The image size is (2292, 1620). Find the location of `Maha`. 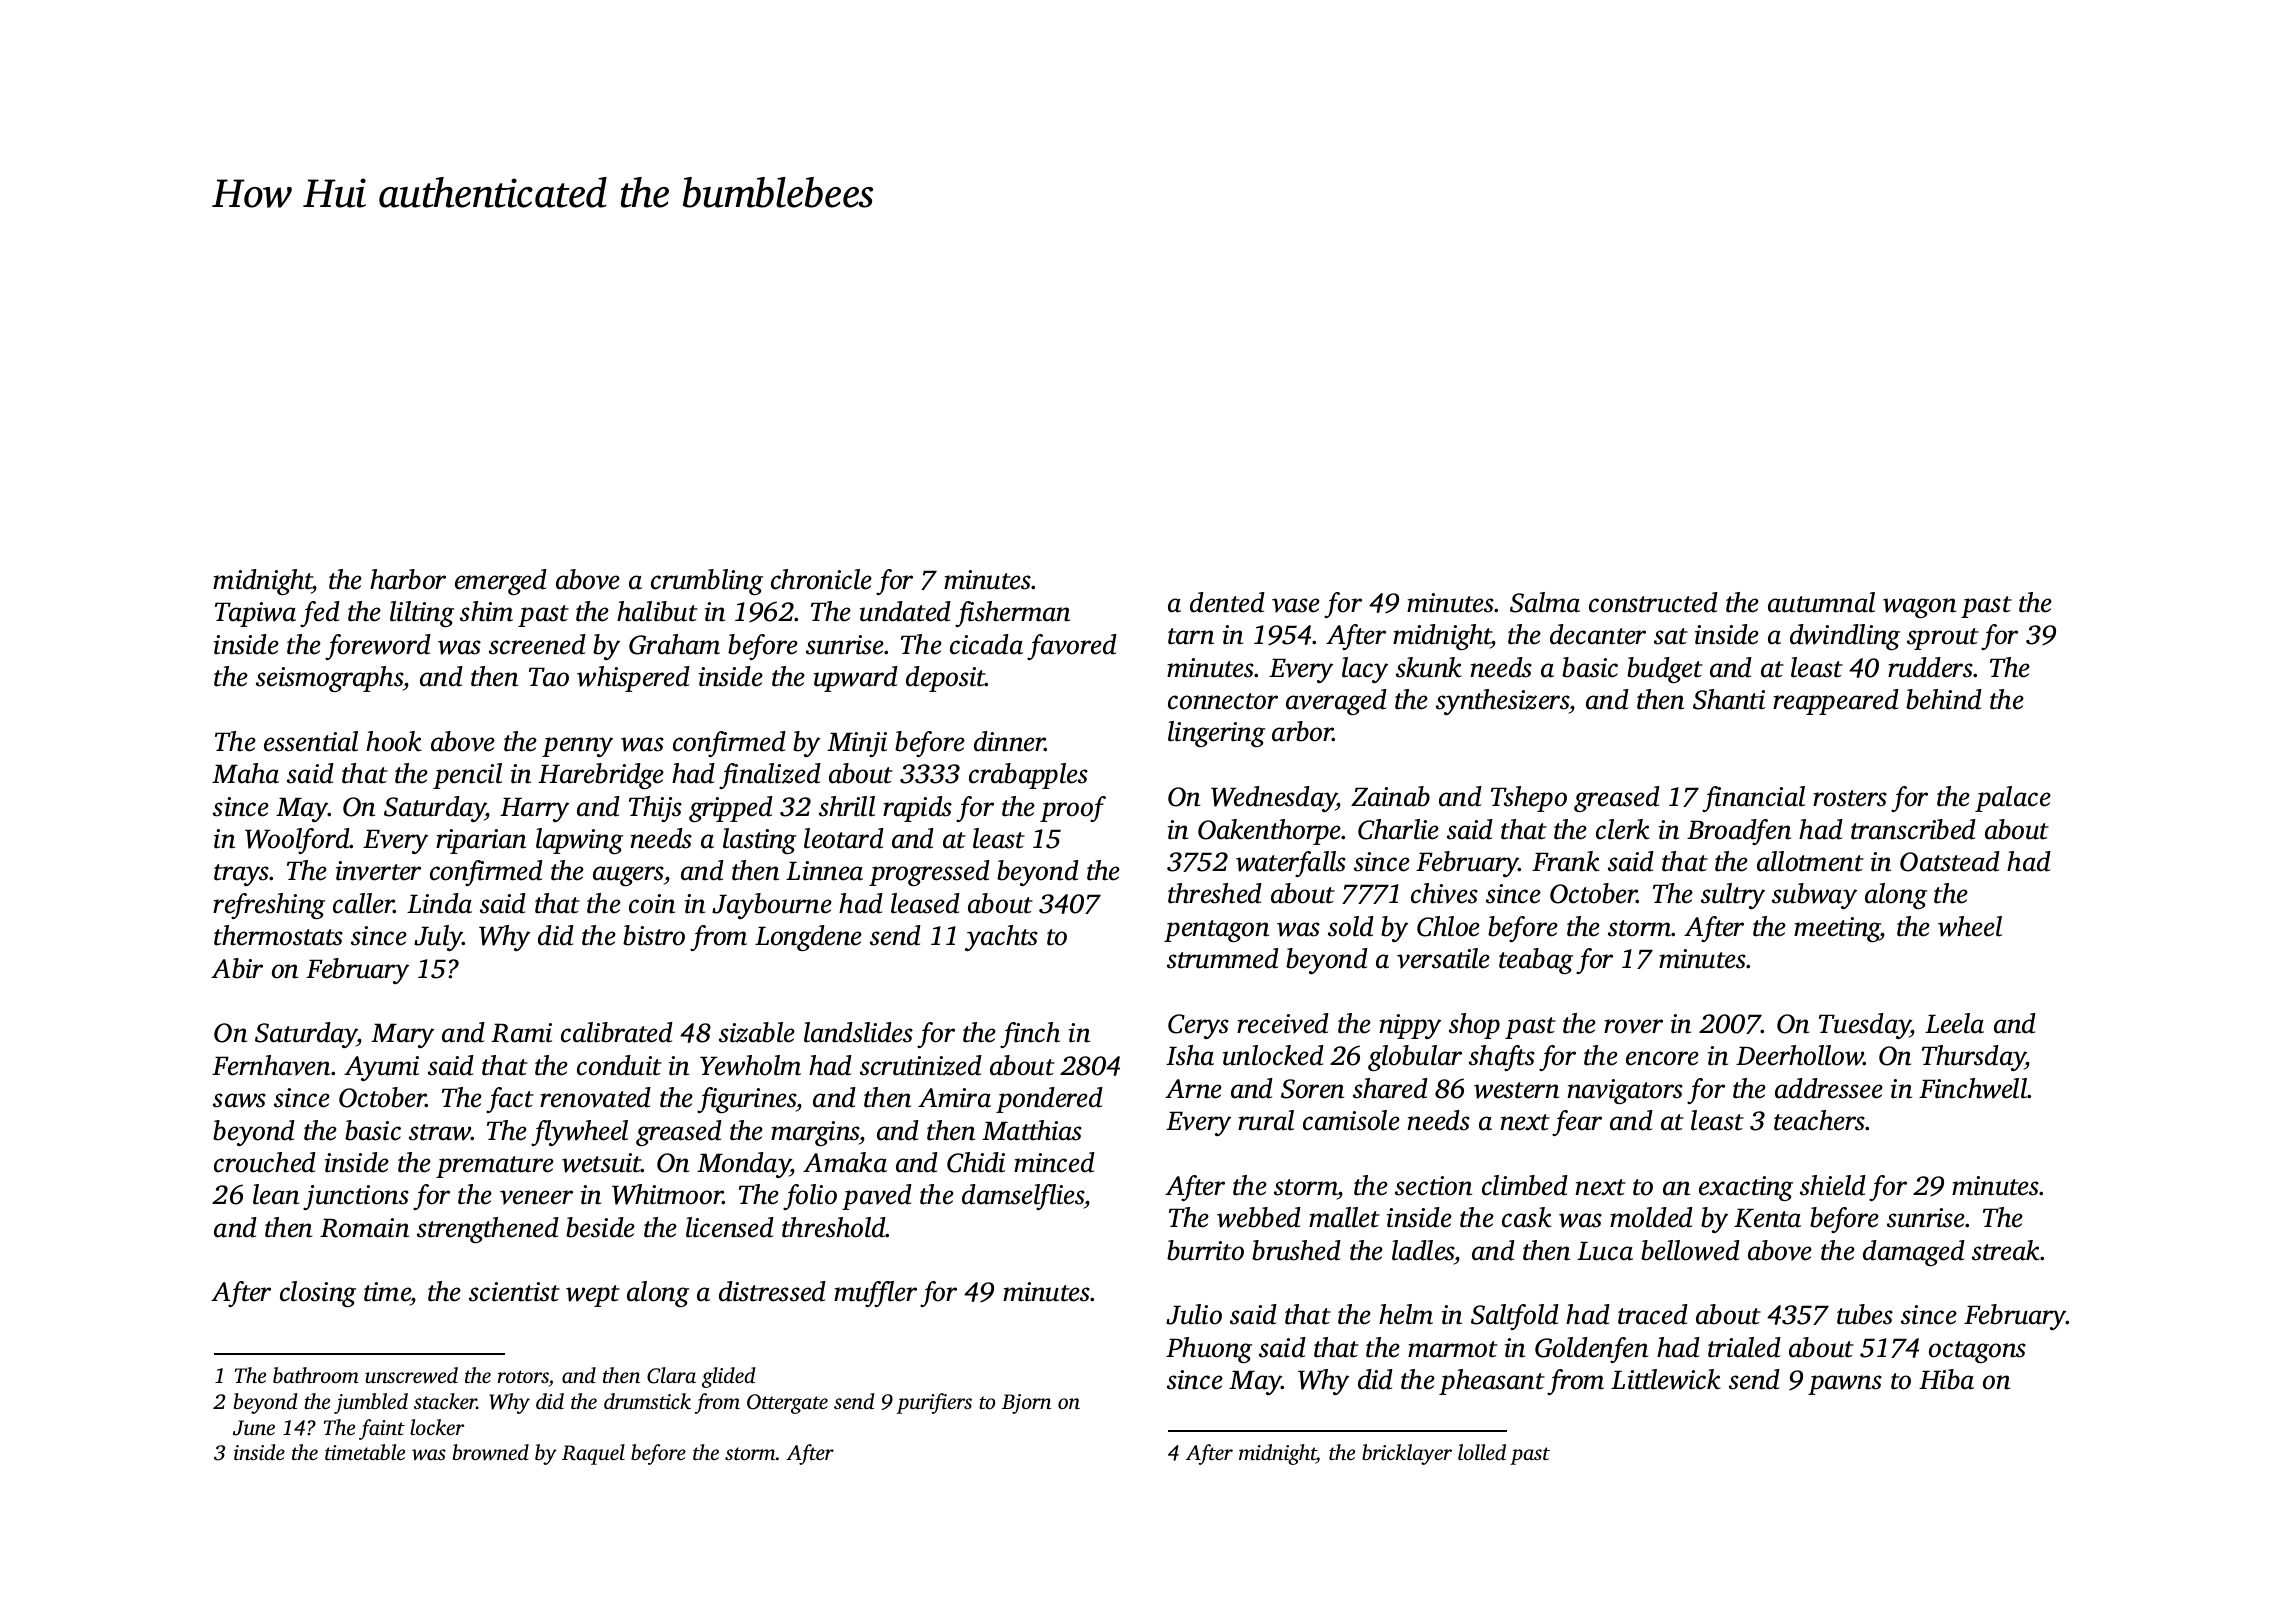

Maha is located at coordinates (245, 773).
